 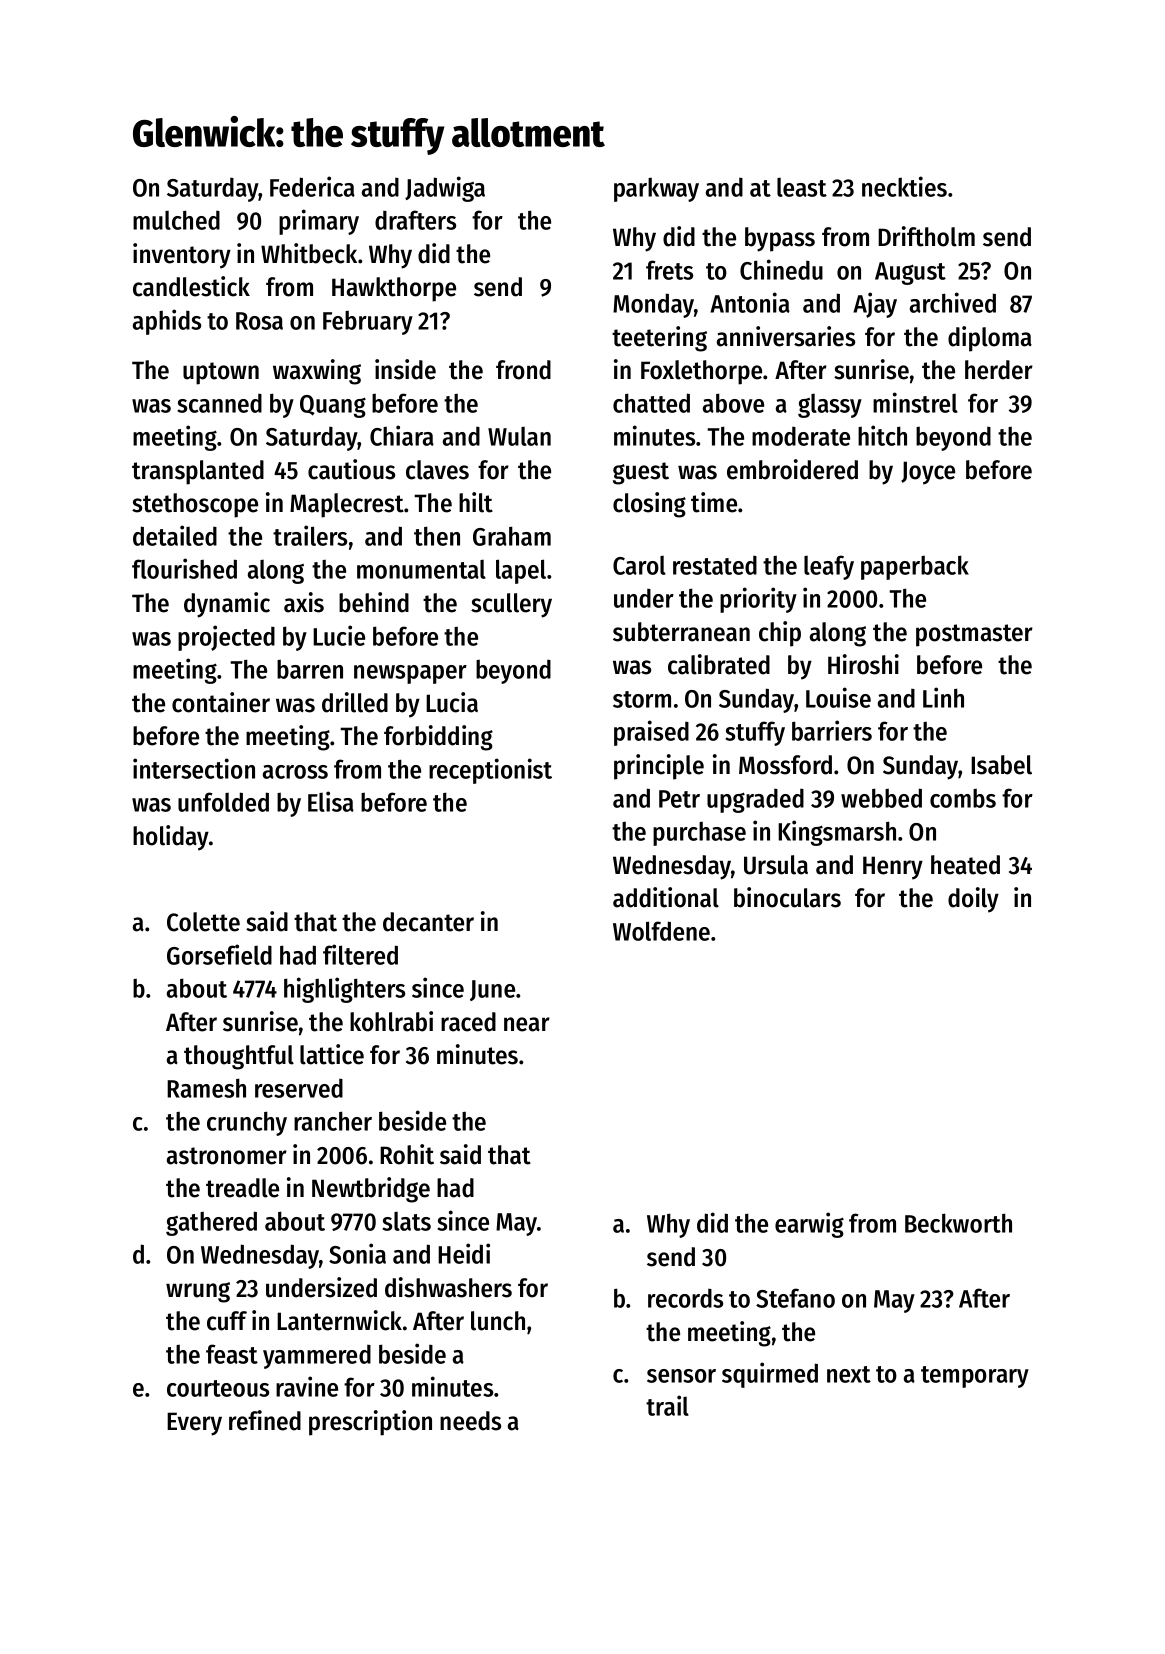 I want to click on intersection, so click(x=194, y=768).
